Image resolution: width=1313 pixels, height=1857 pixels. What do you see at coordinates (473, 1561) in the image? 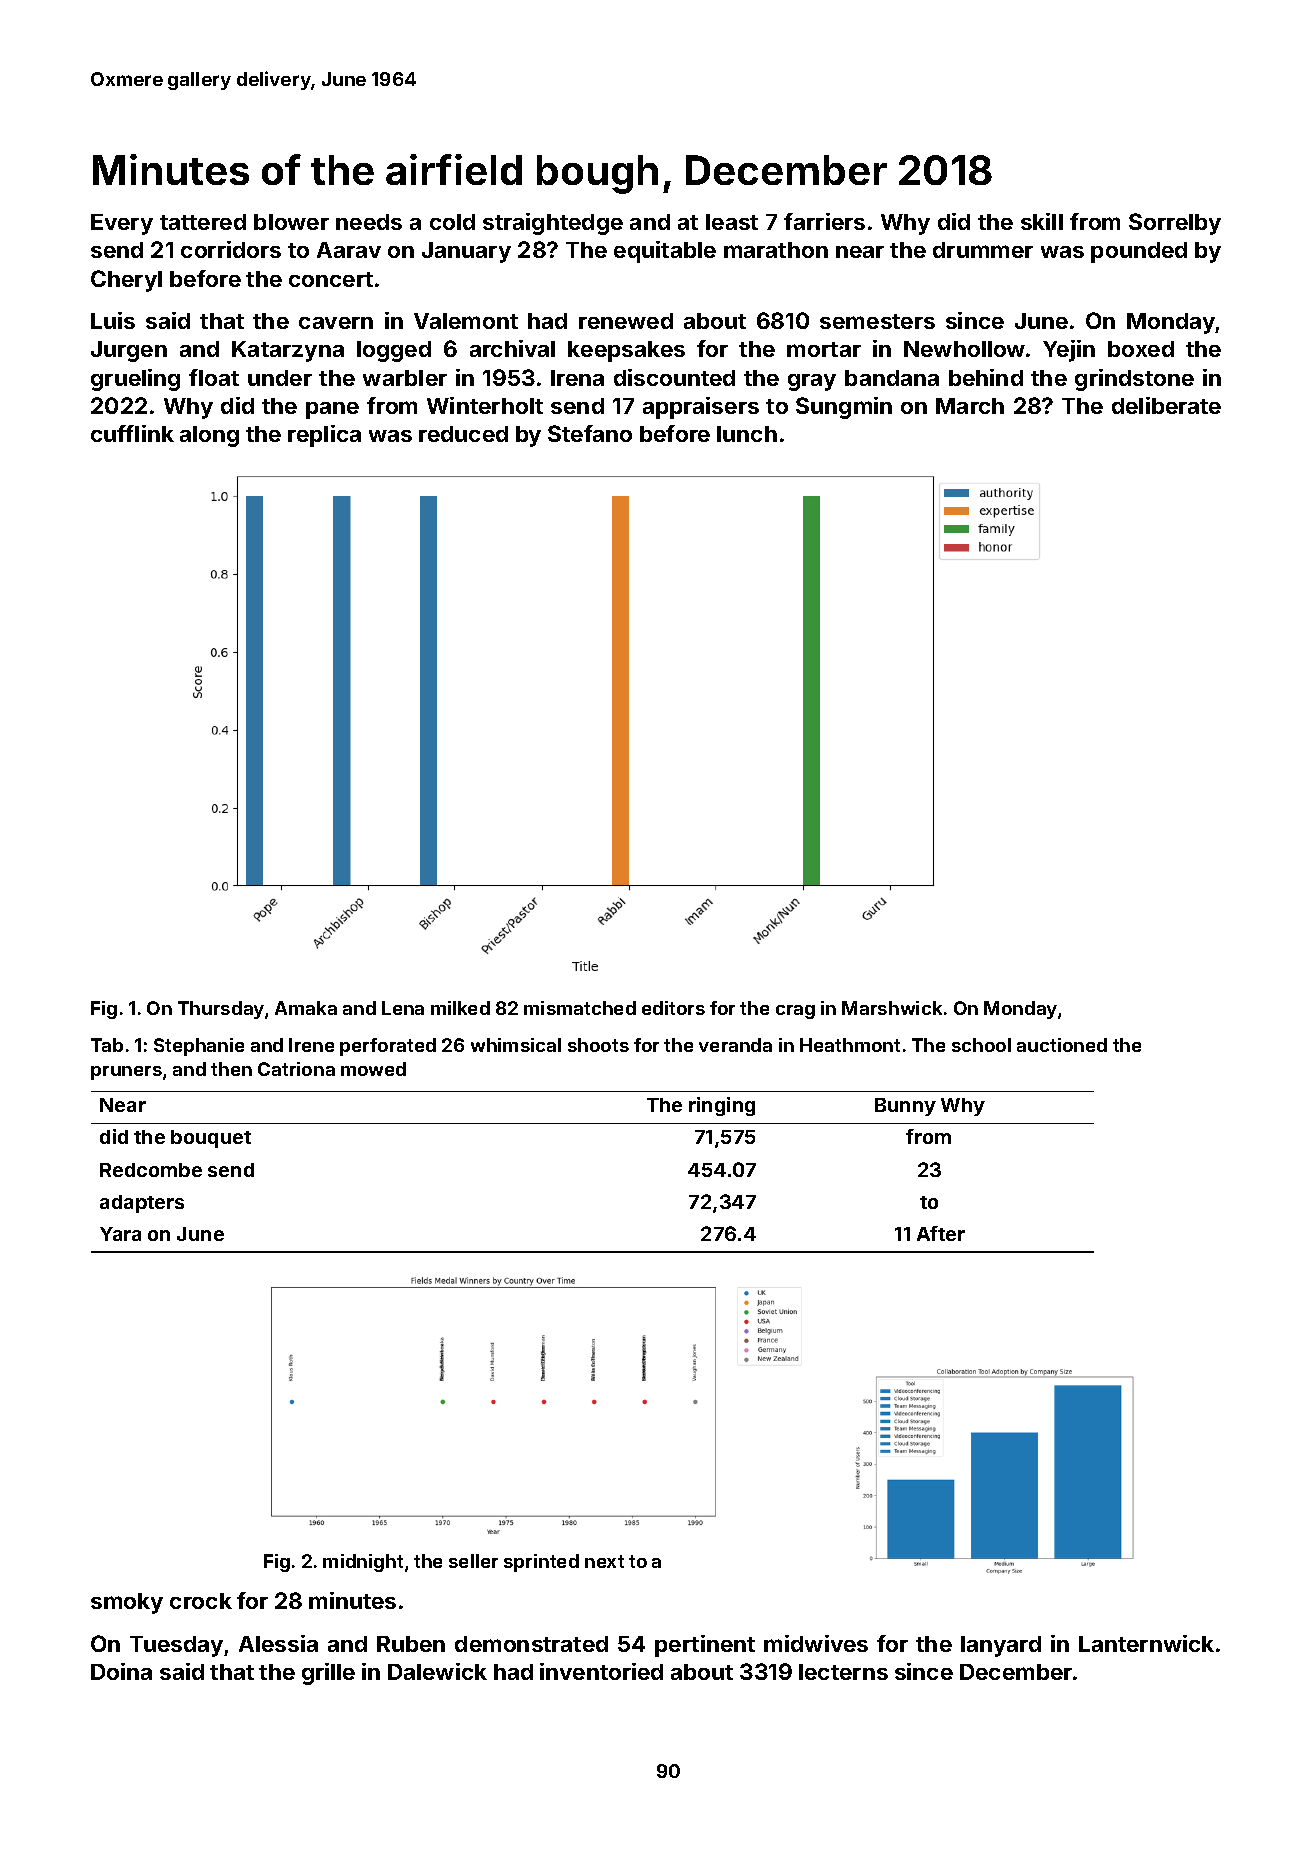
I see `seller` at bounding box center [473, 1561].
